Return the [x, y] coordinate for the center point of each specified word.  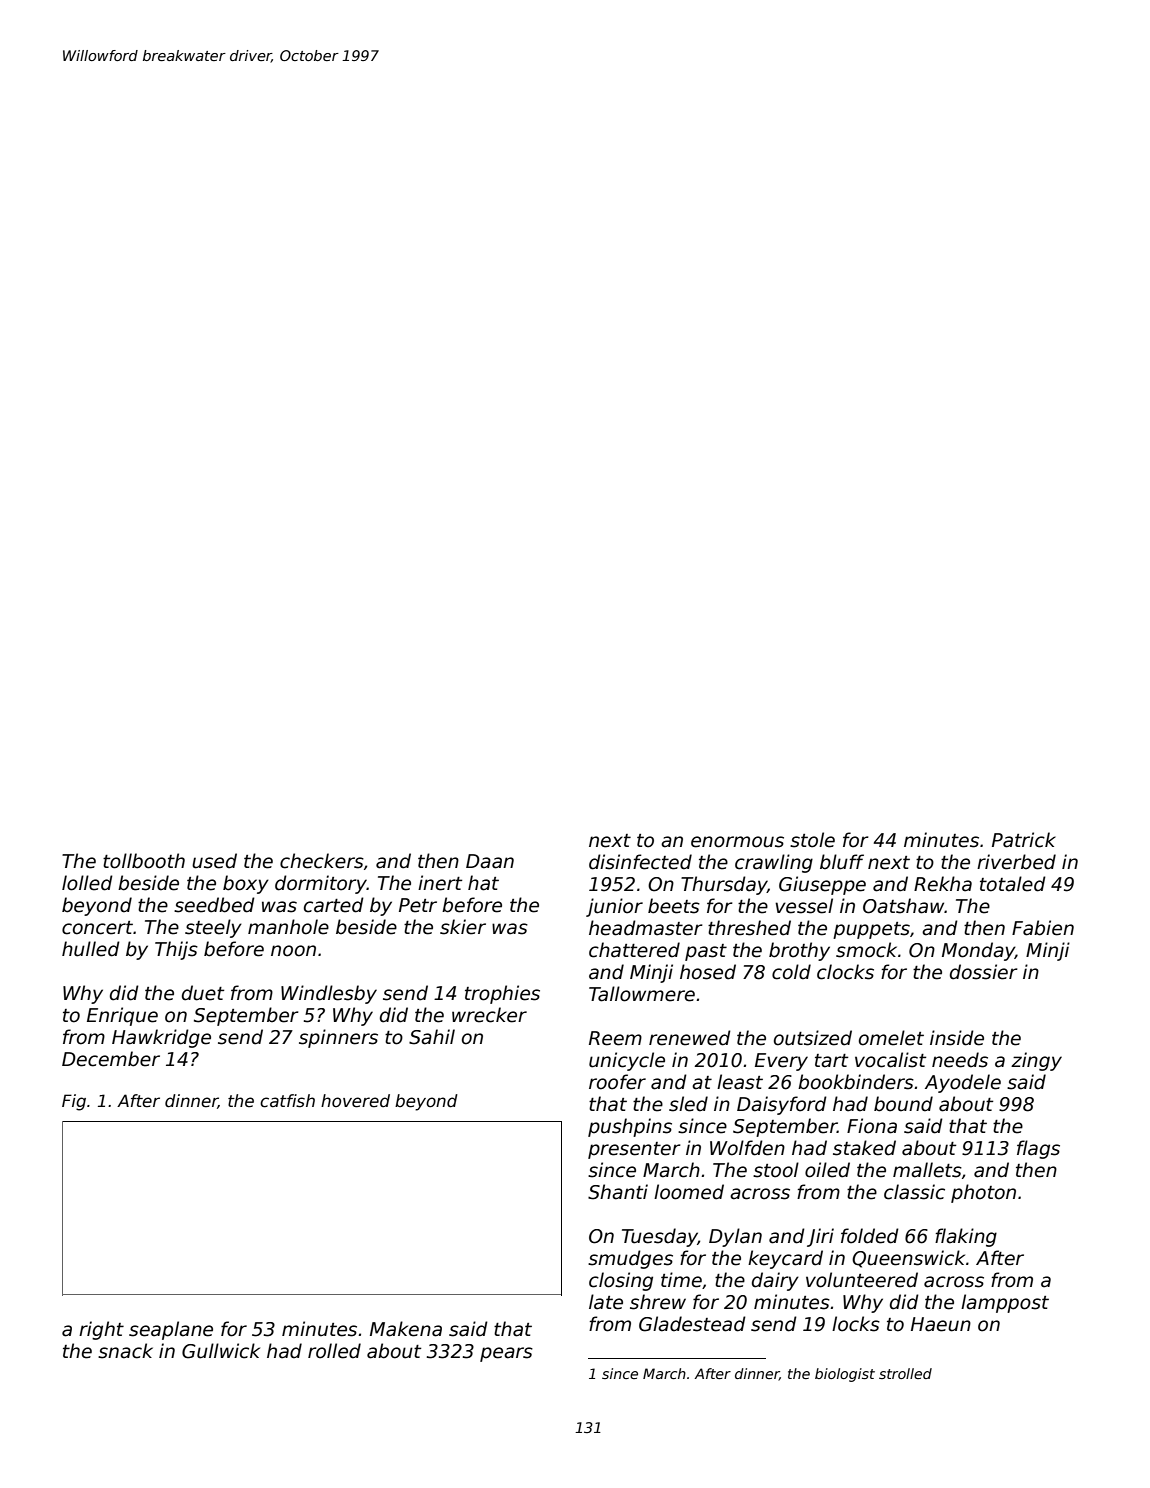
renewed [690, 1038]
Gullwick [221, 1351]
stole [812, 840]
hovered [355, 1101]
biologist [845, 1375]
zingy [1036, 1061]
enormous [737, 842]
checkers [322, 861]
